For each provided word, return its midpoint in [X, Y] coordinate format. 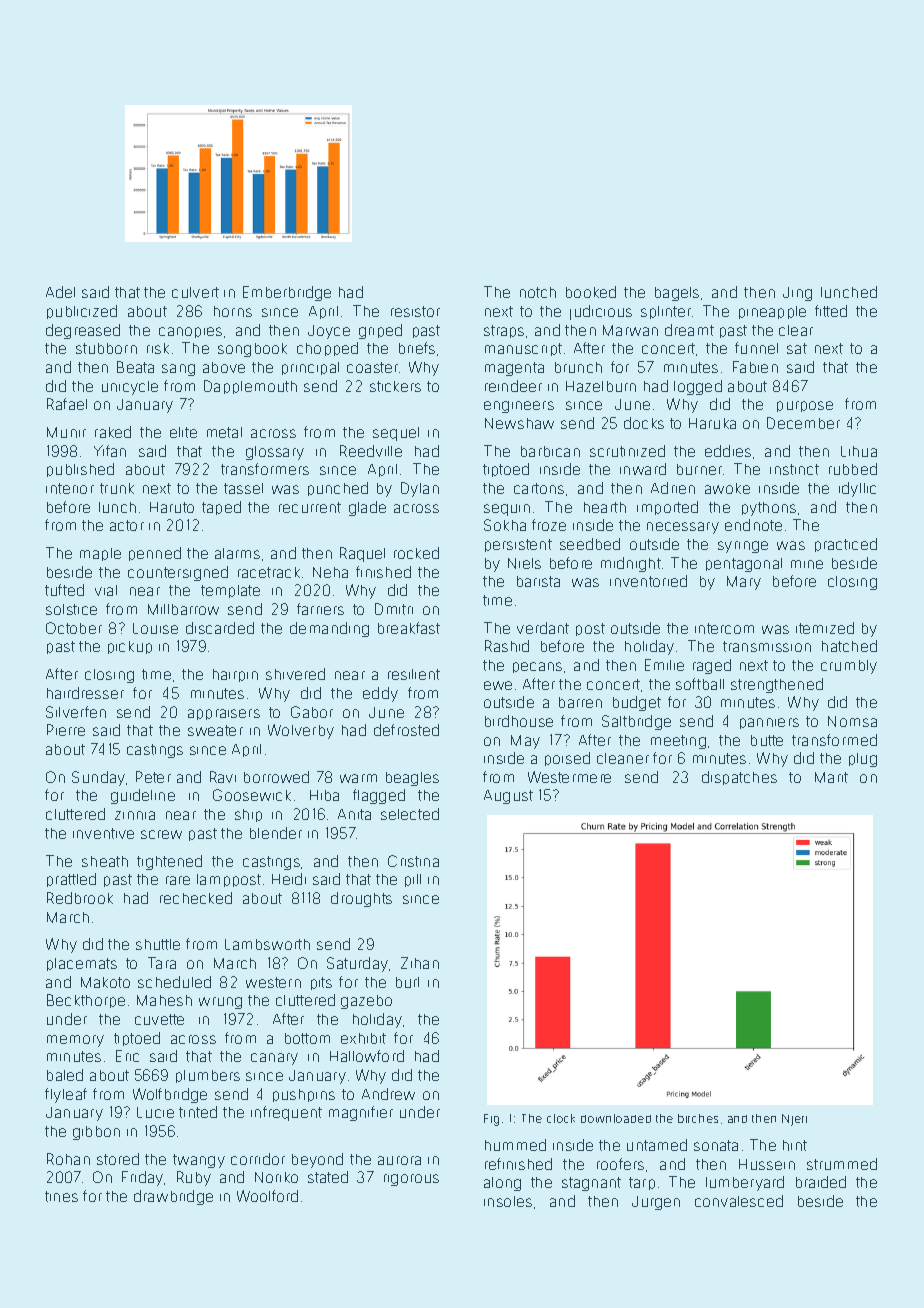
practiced [846, 545]
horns [233, 311]
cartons [539, 488]
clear [796, 330]
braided [821, 1182]
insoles [508, 1201]
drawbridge [173, 1197]
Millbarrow [183, 609]
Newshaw [519, 423]
